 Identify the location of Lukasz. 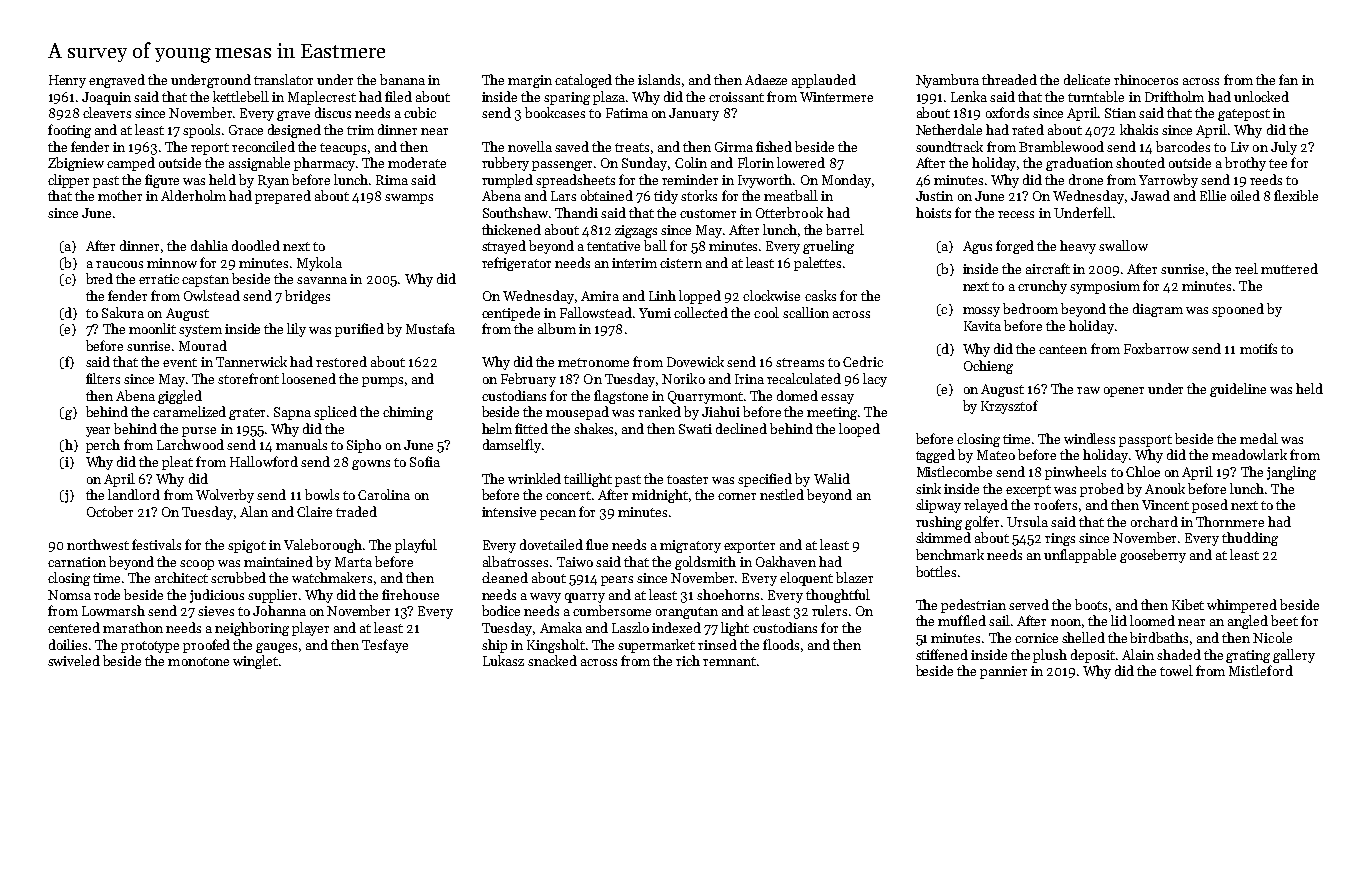
(503, 660).
